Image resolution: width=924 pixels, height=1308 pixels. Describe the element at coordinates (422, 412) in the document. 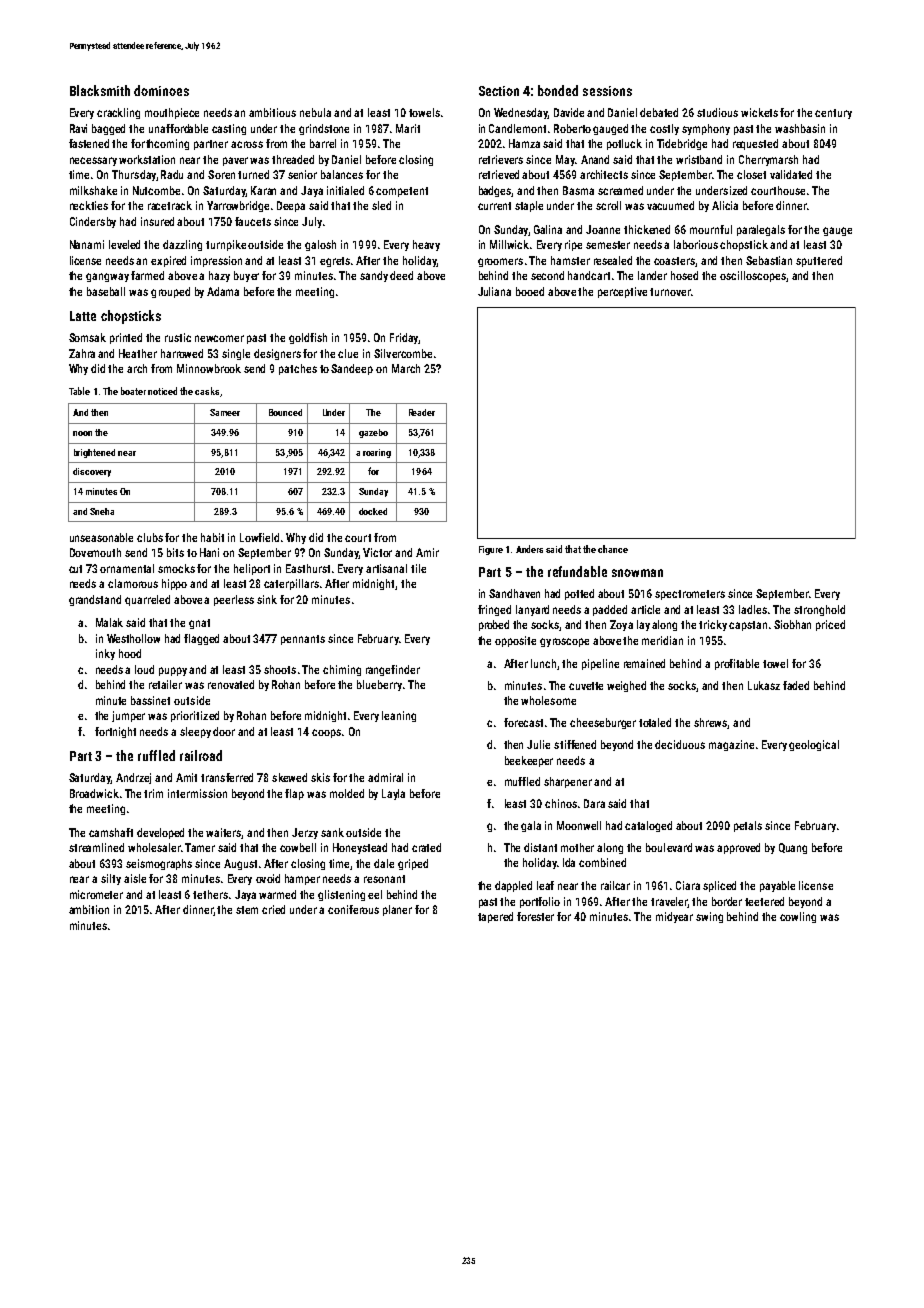

I see `Reader` at that location.
